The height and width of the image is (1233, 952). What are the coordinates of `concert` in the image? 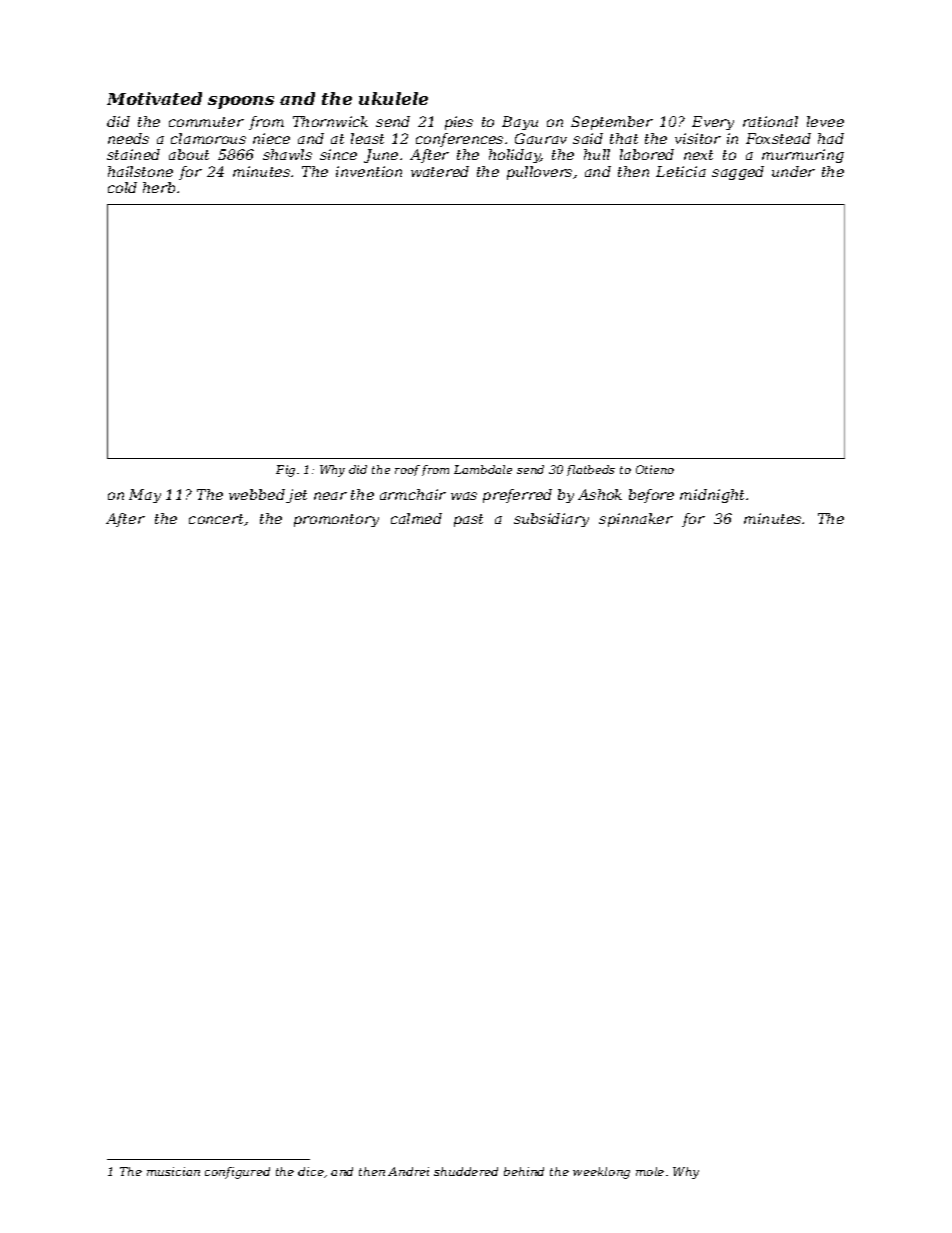 It's located at (216, 519).
